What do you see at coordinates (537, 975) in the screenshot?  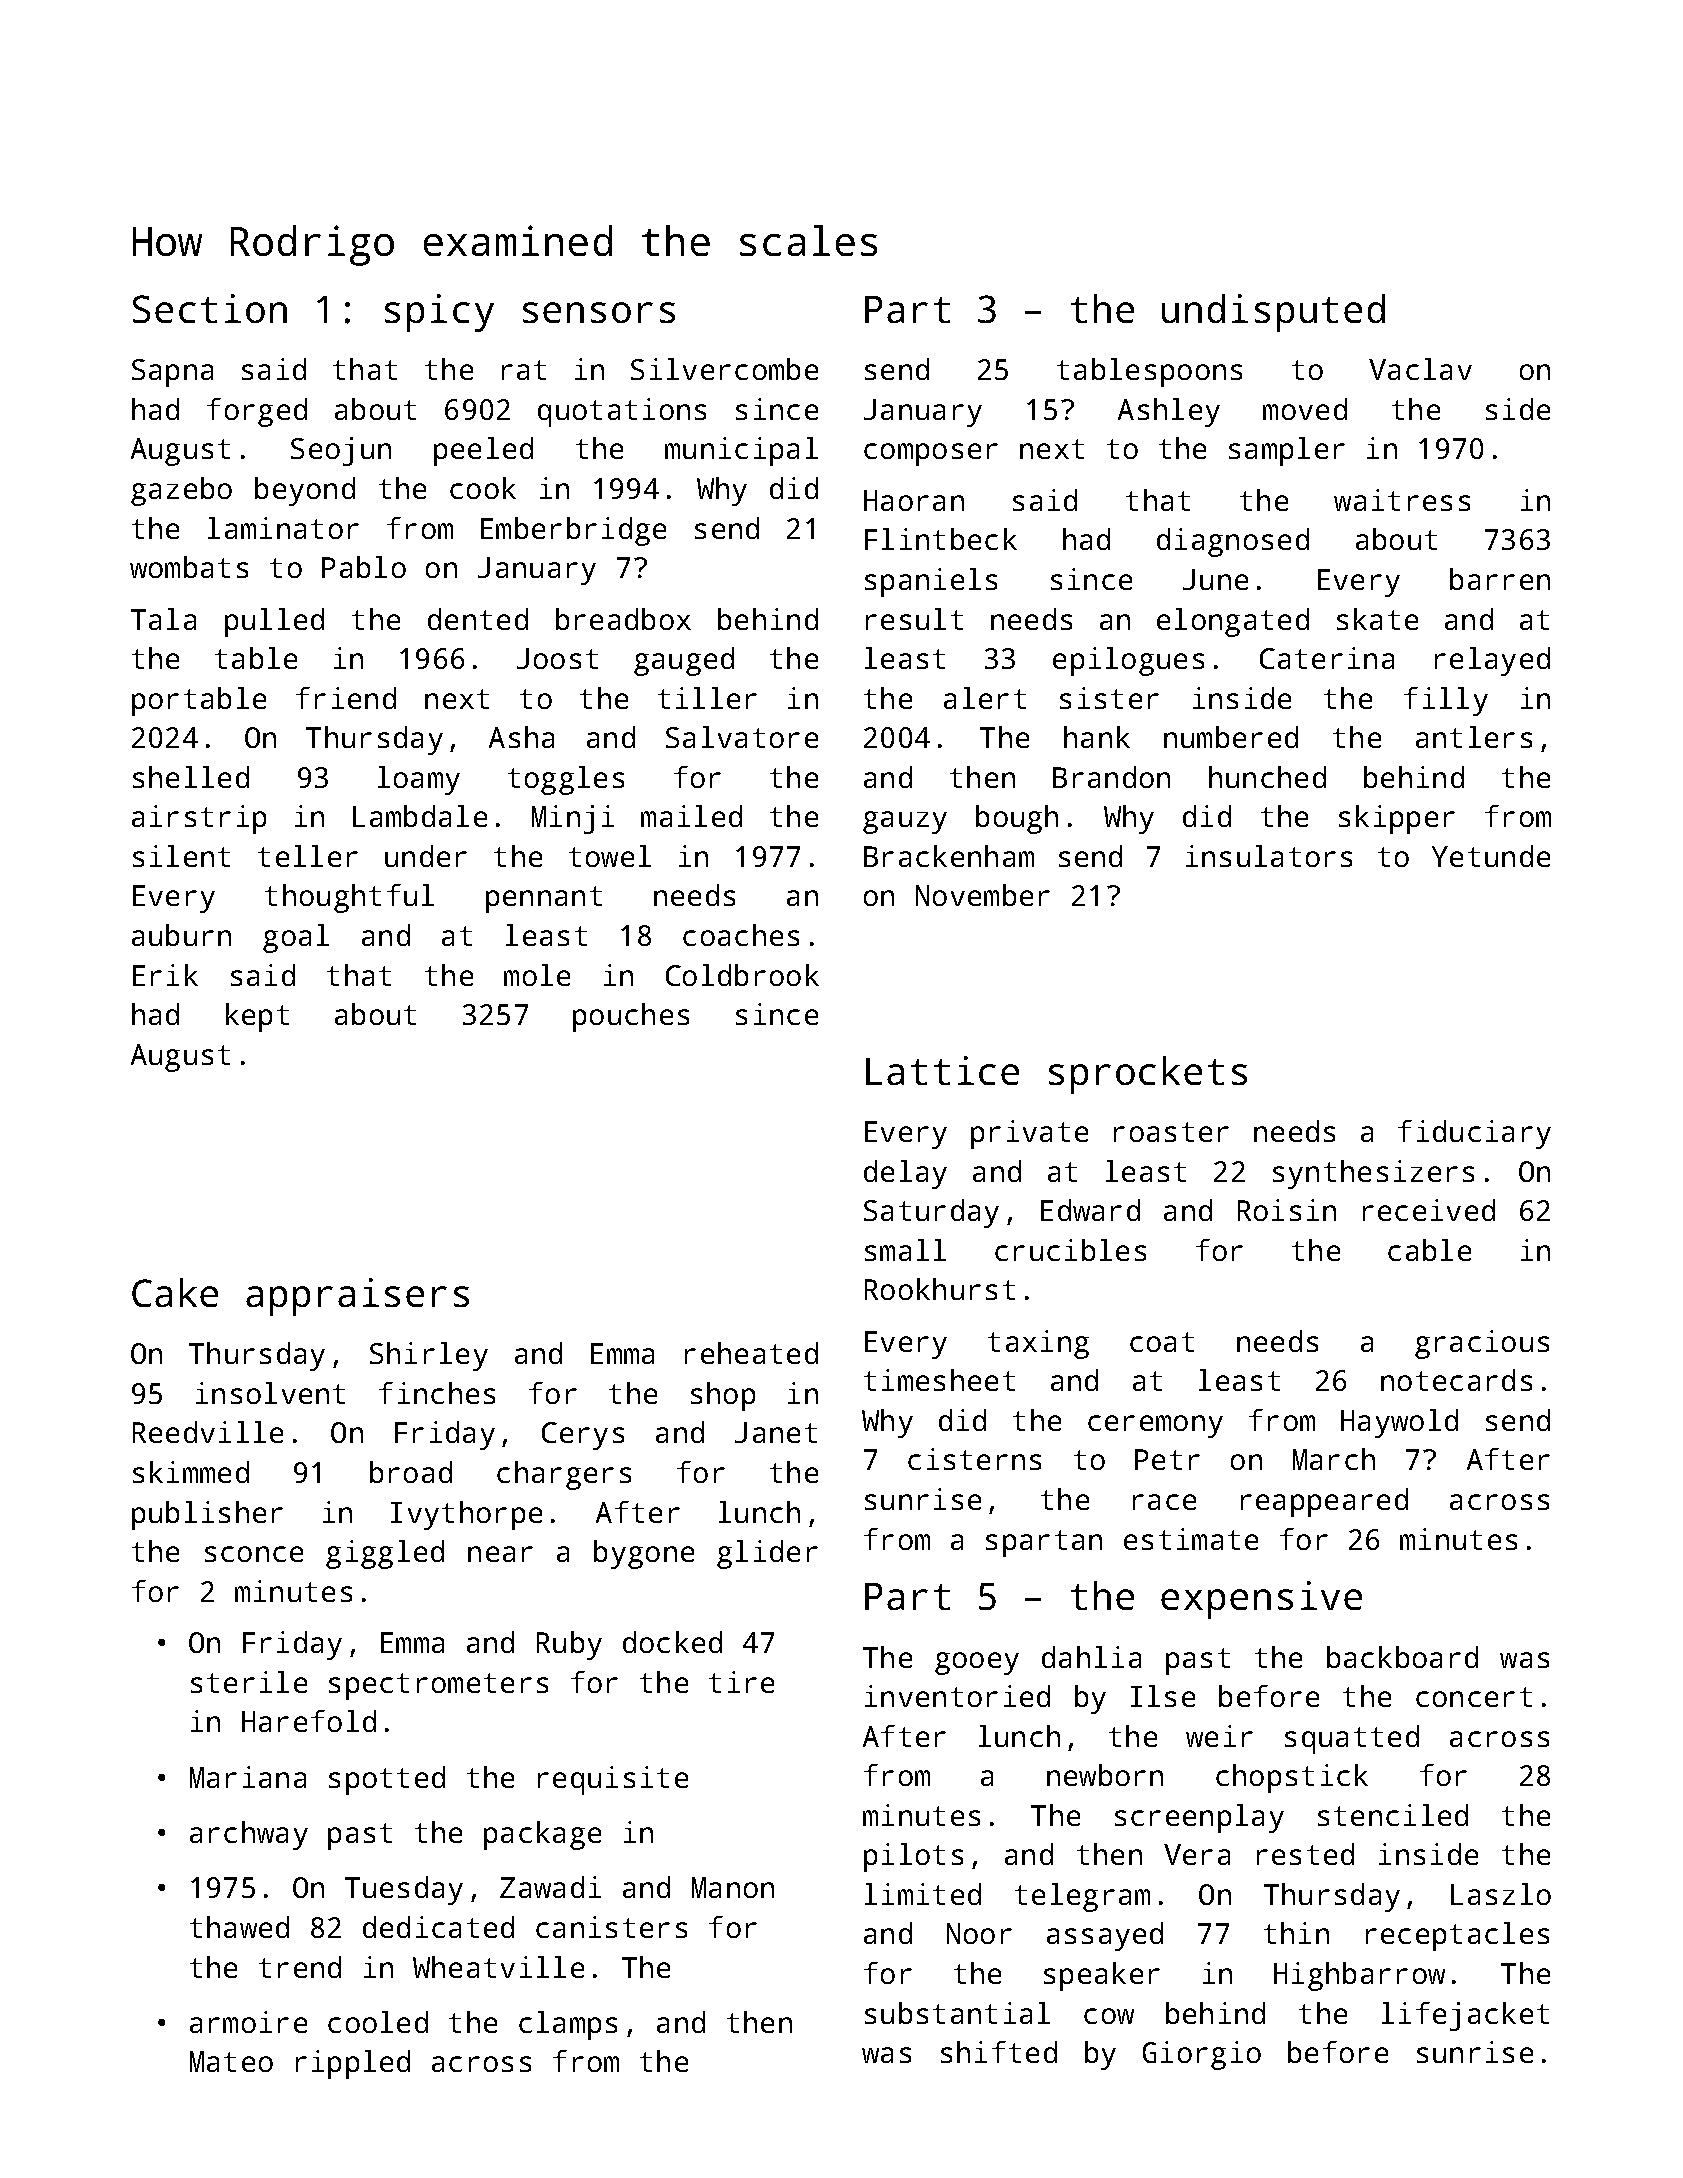 I see `mole` at bounding box center [537, 975].
